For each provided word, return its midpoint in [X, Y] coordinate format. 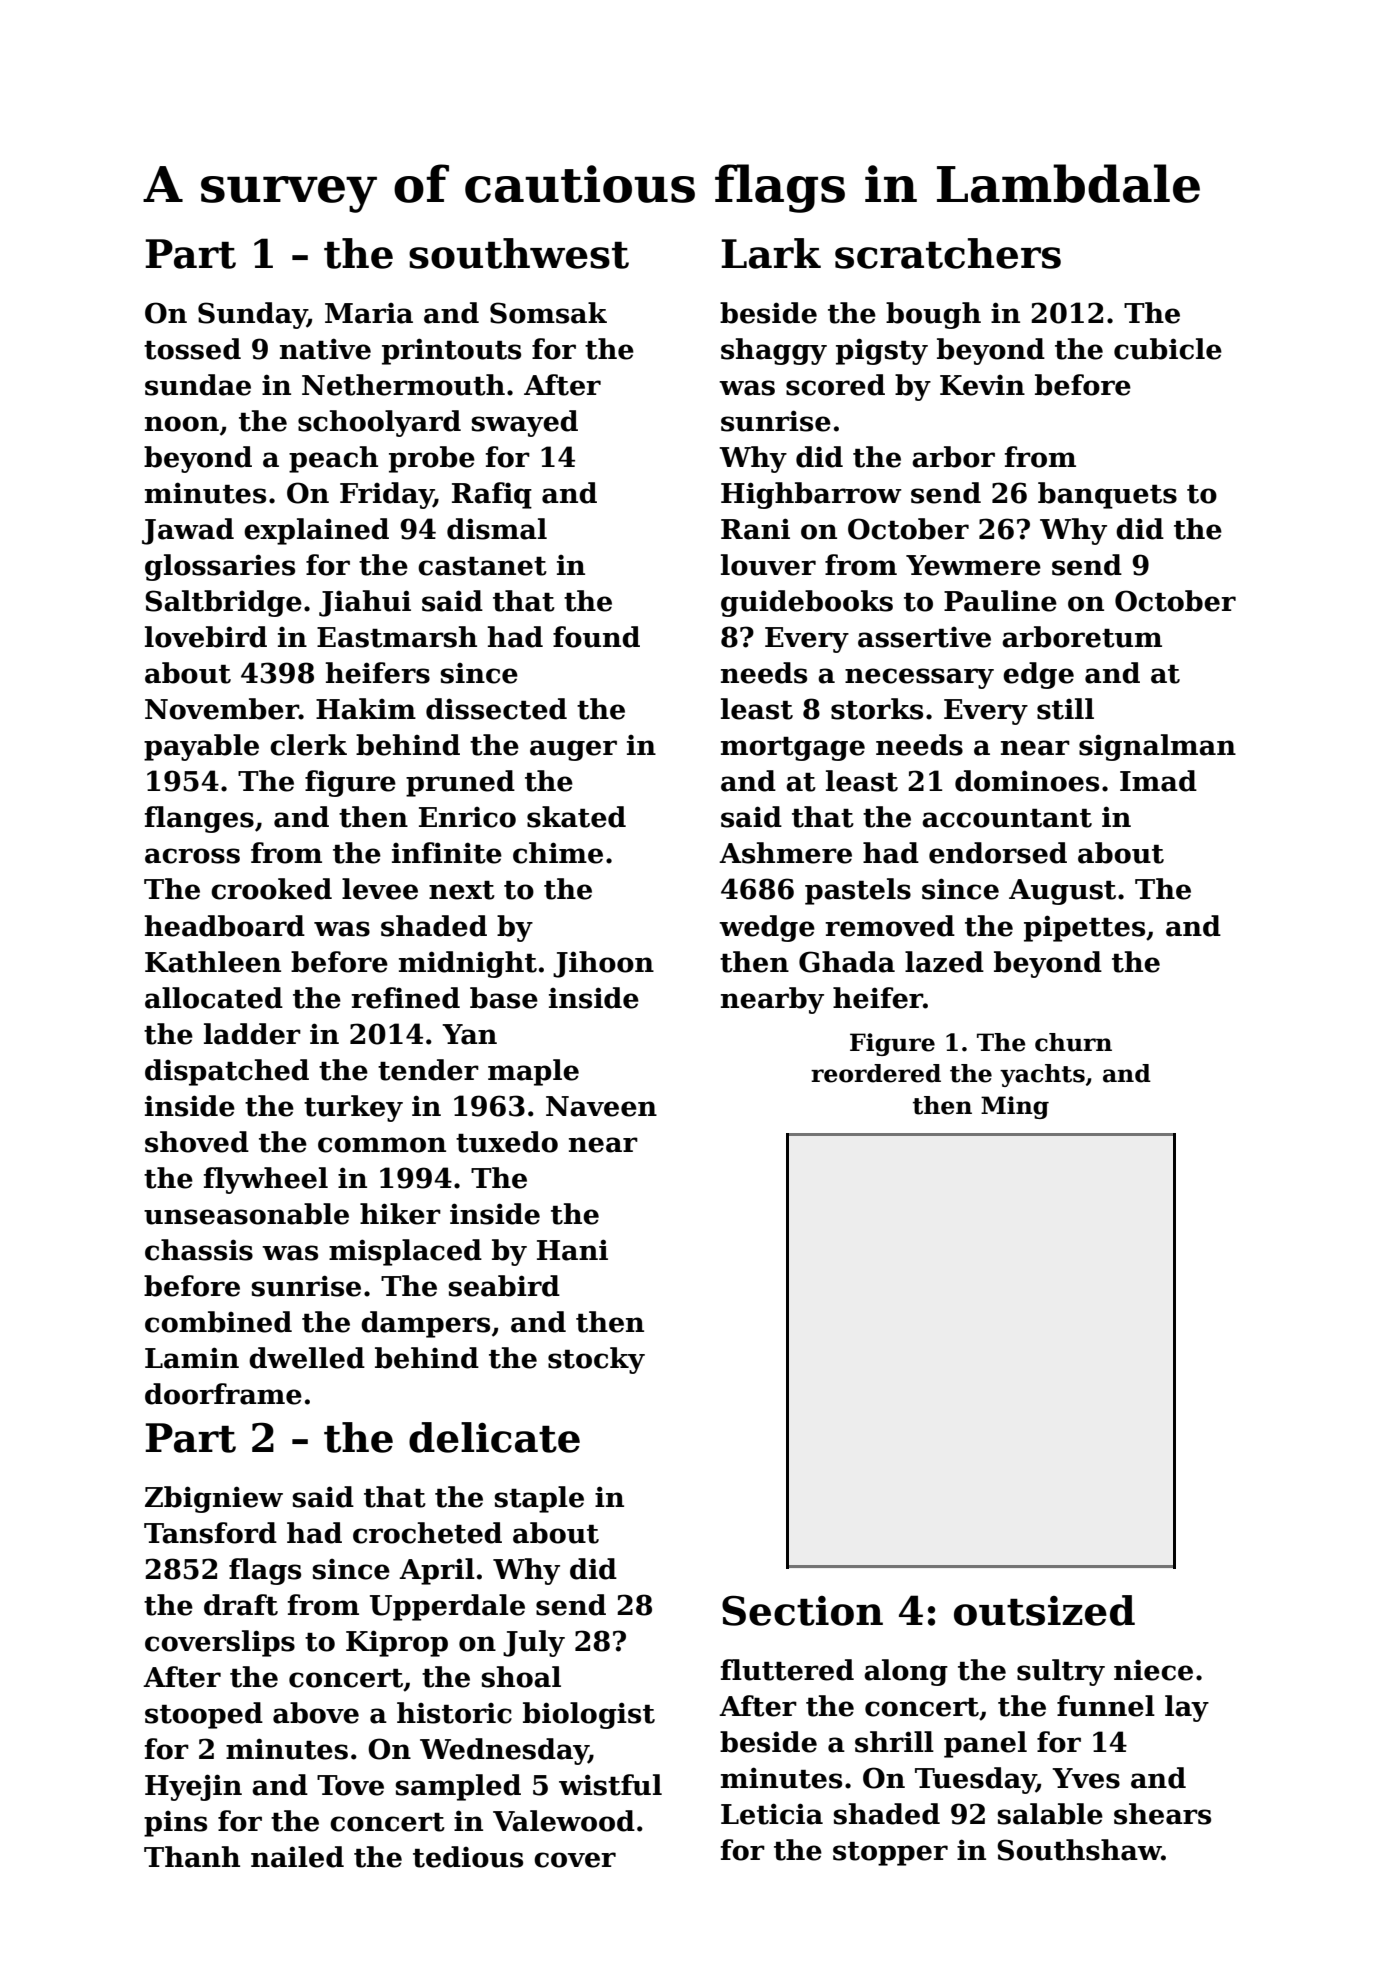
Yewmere [973, 565]
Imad [1158, 781]
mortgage [793, 749]
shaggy [774, 351]
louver [768, 565]
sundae [198, 385]
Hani [572, 1250]
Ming [1015, 1107]
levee [380, 889]
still [1065, 709]
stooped [204, 1715]
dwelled [307, 1358]
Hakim [366, 709]
